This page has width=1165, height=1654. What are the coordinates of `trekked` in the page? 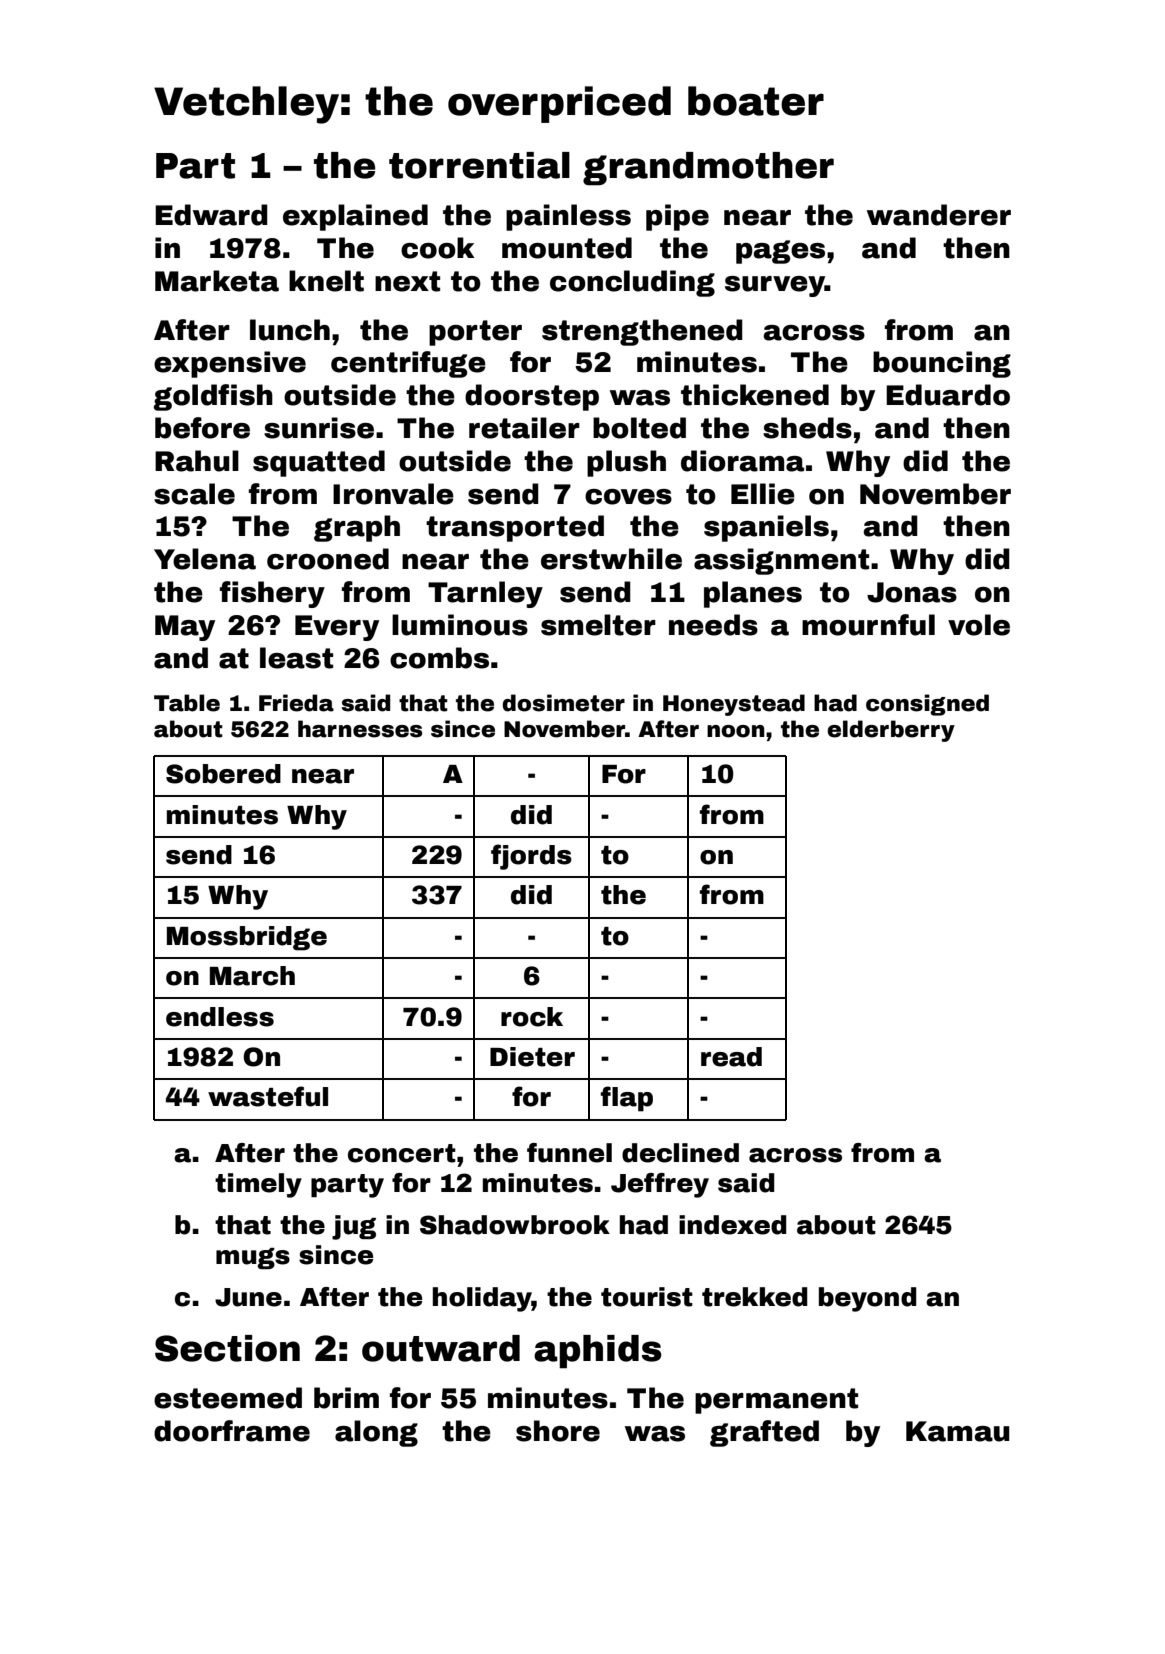 It's located at (755, 1297).
